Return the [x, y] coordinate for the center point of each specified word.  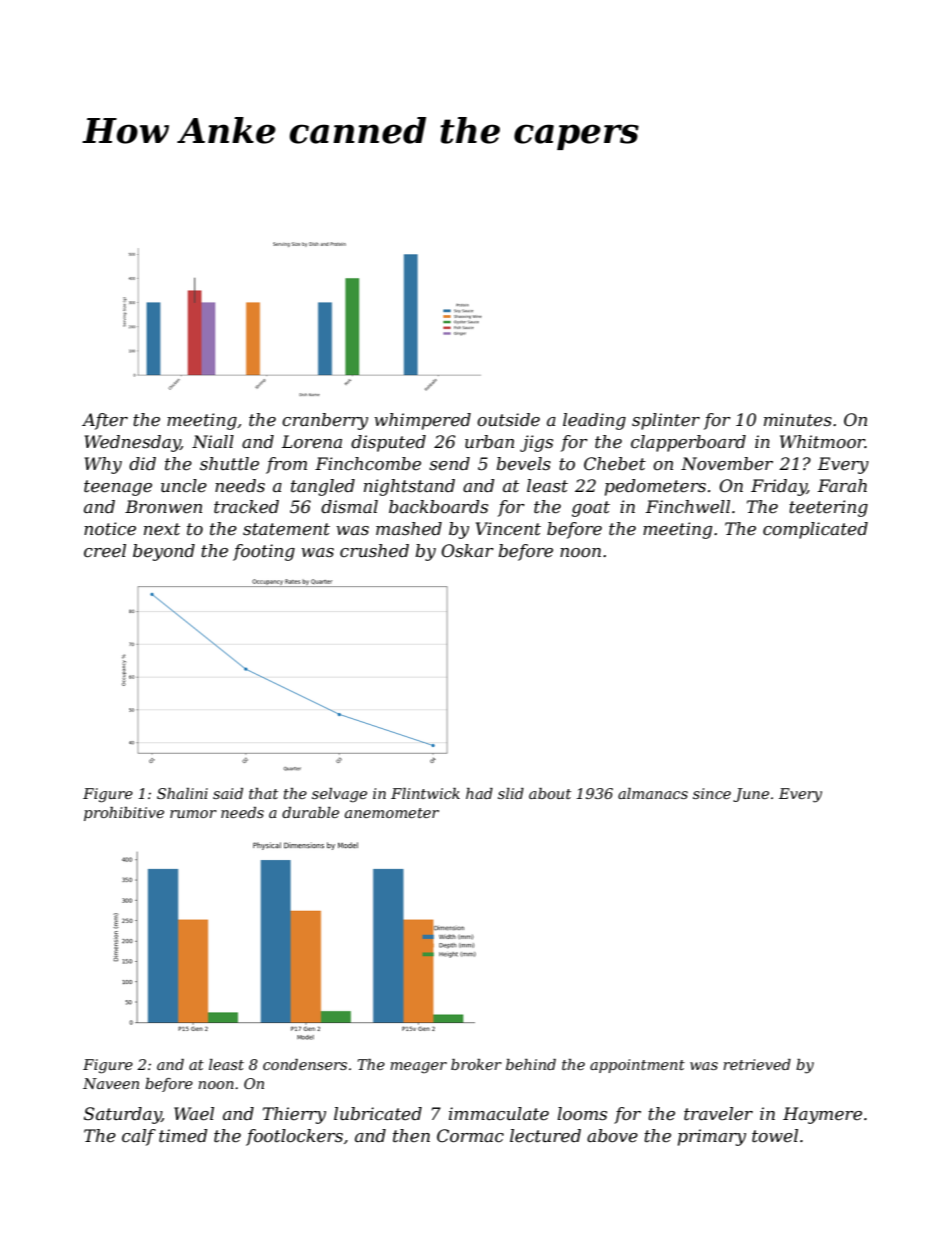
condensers [305, 1064]
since [712, 793]
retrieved [757, 1064]
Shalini [182, 793]
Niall [213, 441]
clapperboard [688, 443]
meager [418, 1068]
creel [105, 551]
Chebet [615, 464]
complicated [815, 530]
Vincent [508, 529]
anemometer [392, 813]
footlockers [294, 1137]
